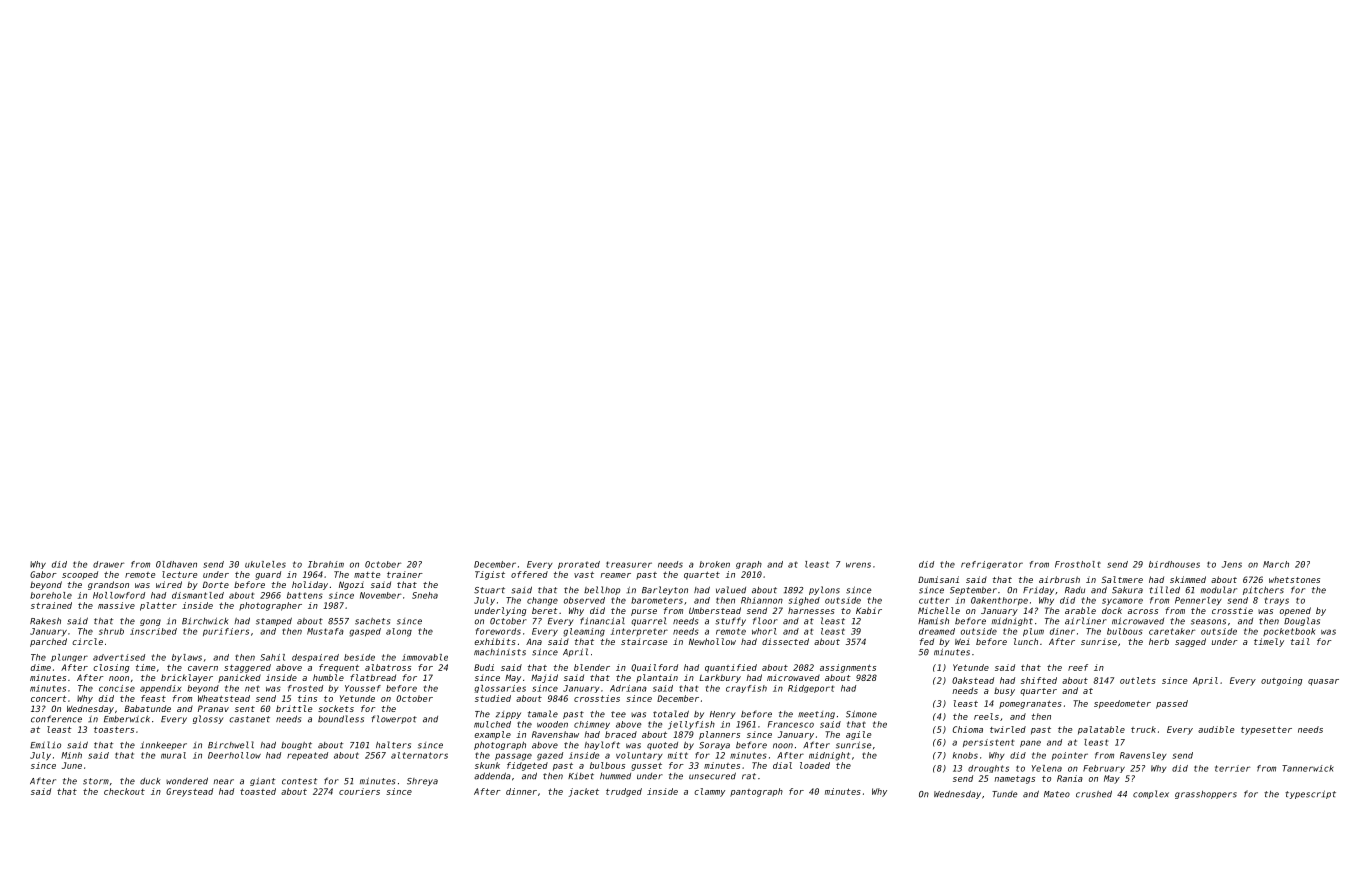  I want to click on skimmed, so click(1188, 579).
